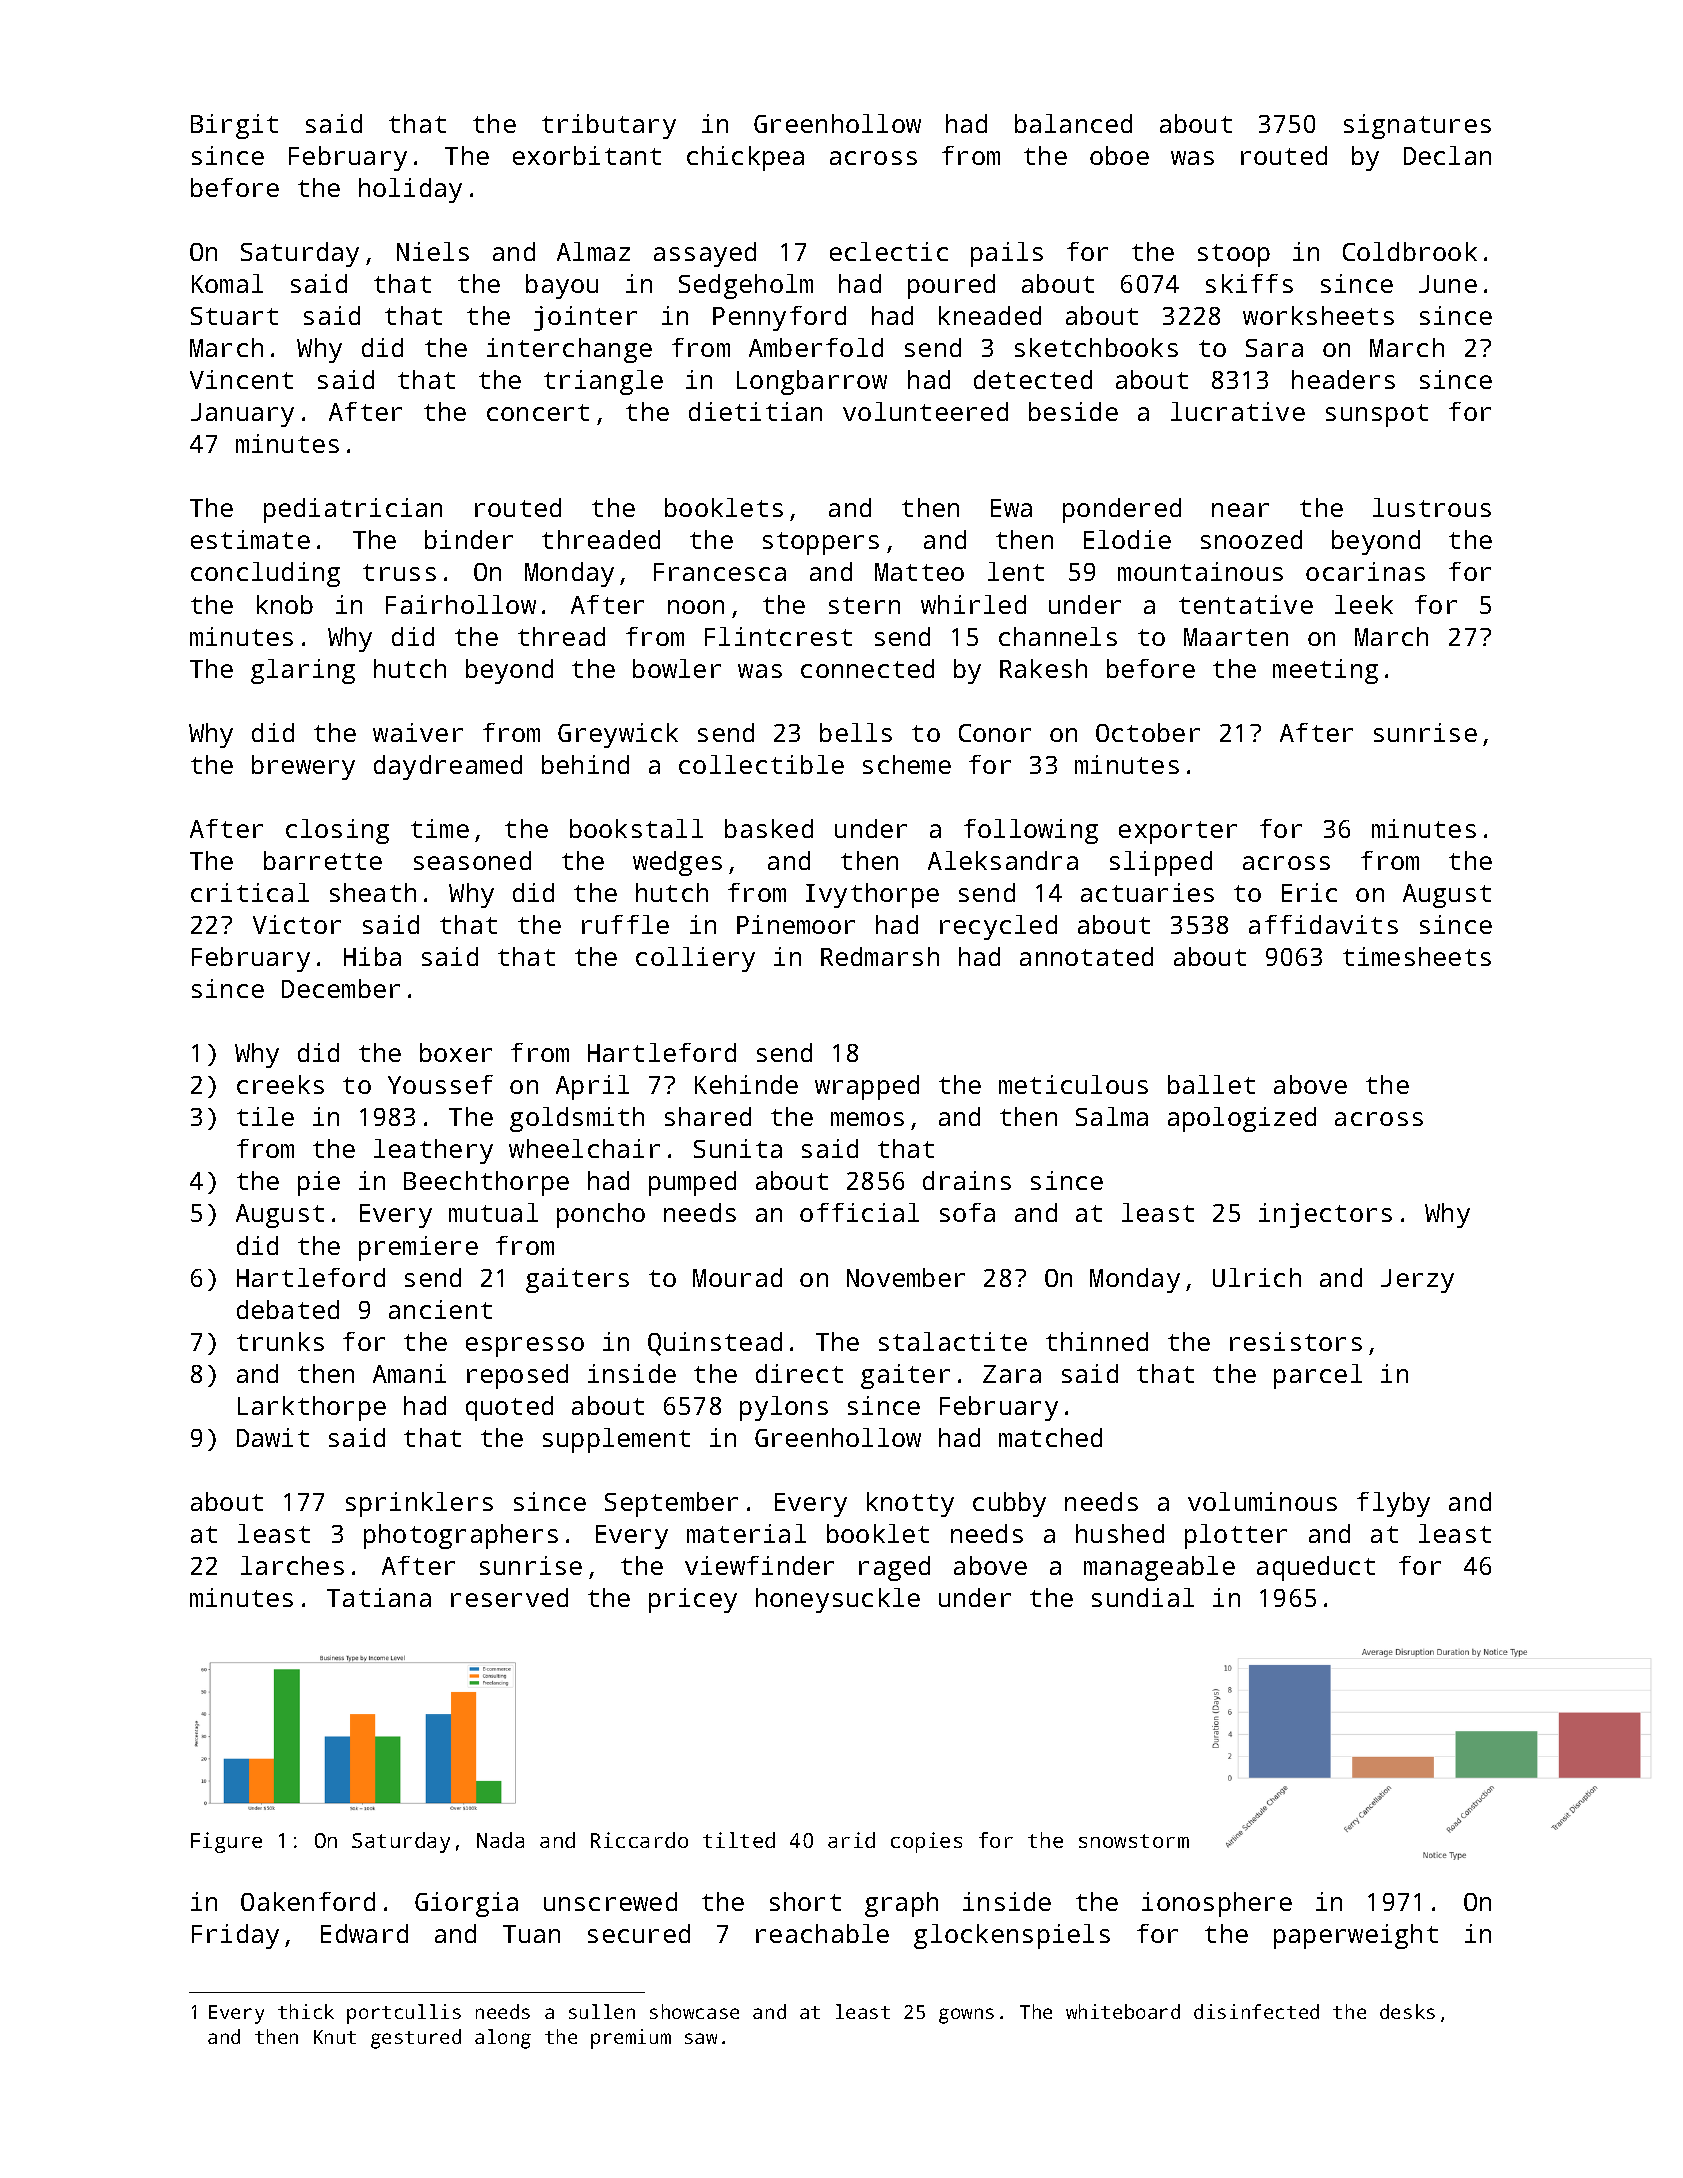 The width and height of the screenshot is (1683, 2178). What do you see at coordinates (1432, 507) in the screenshot?
I see `lustrous` at bounding box center [1432, 507].
